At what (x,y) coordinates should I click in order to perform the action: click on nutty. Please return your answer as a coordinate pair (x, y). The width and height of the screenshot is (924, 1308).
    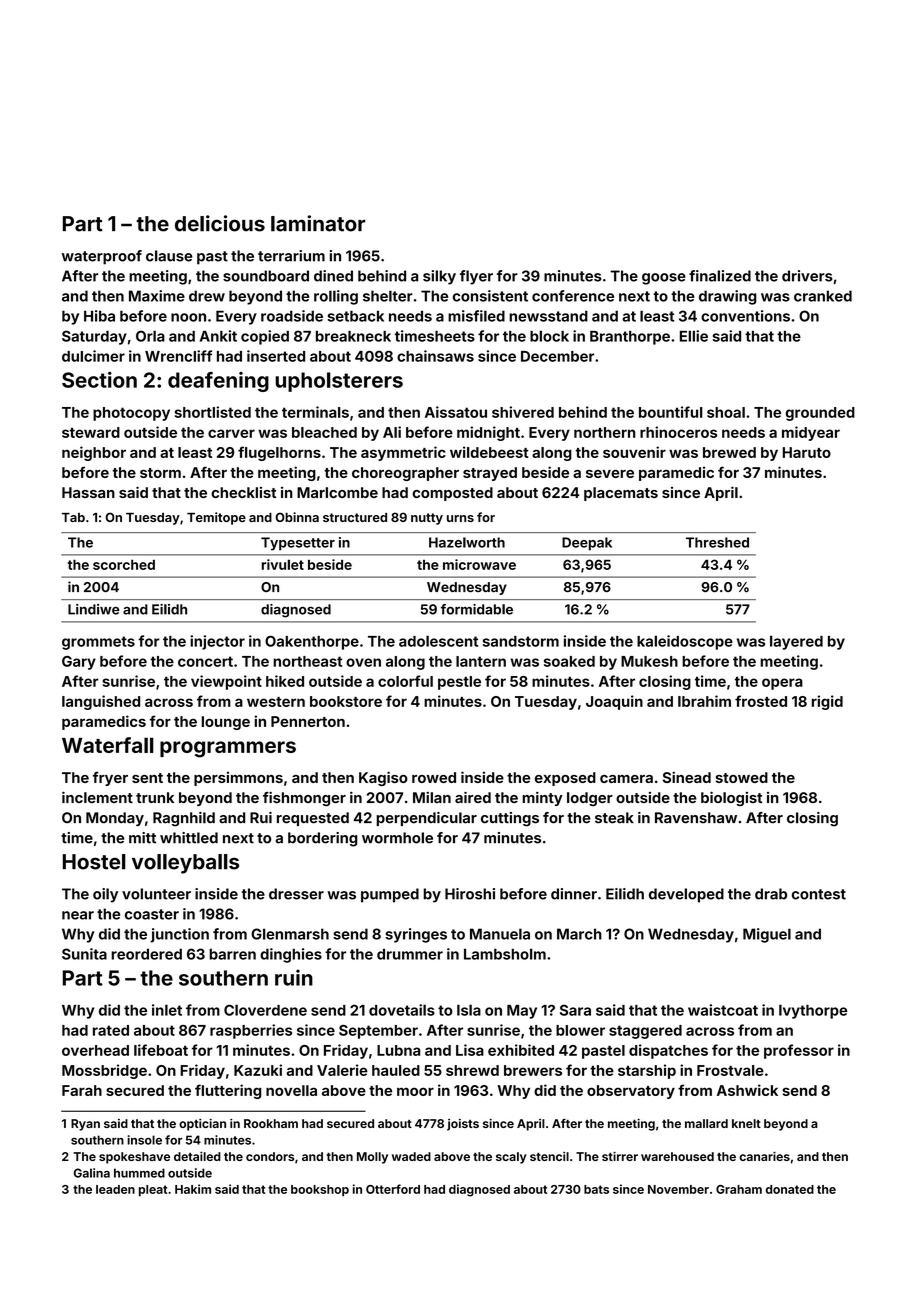
    Looking at the image, I should click on (427, 519).
